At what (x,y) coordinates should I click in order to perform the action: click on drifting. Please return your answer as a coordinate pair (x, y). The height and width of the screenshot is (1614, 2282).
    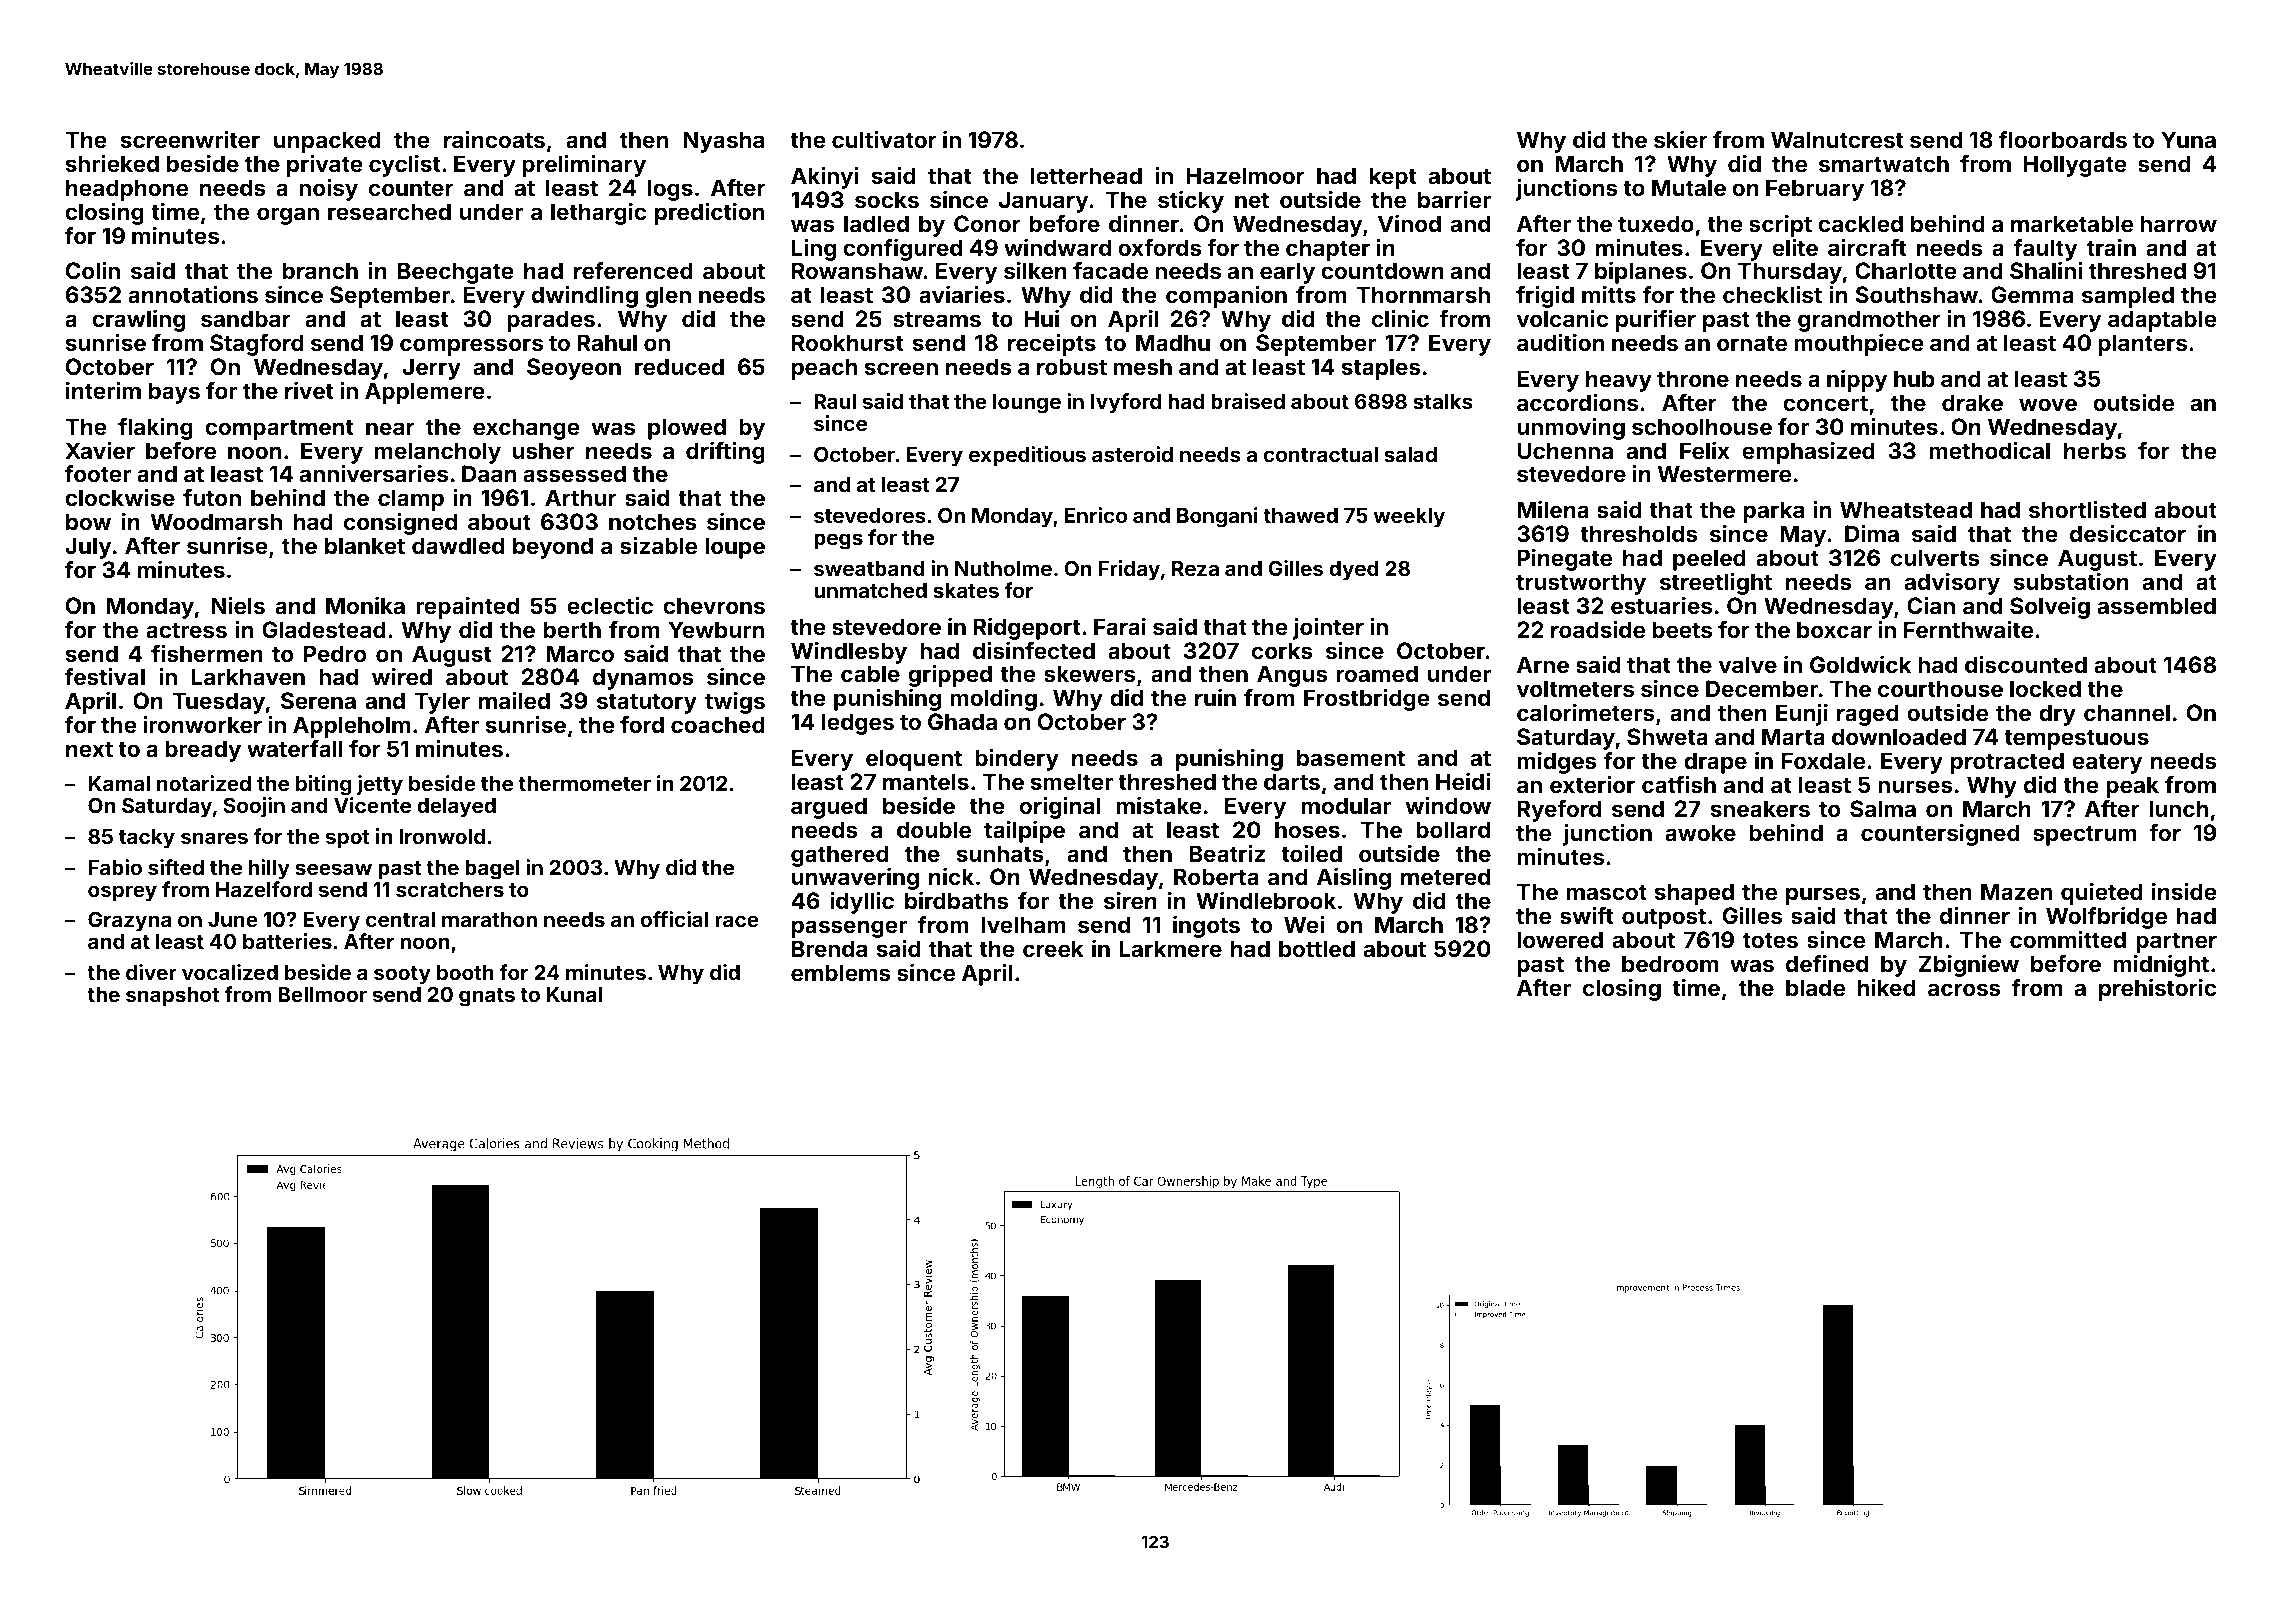
    Looking at the image, I should click on (725, 452).
